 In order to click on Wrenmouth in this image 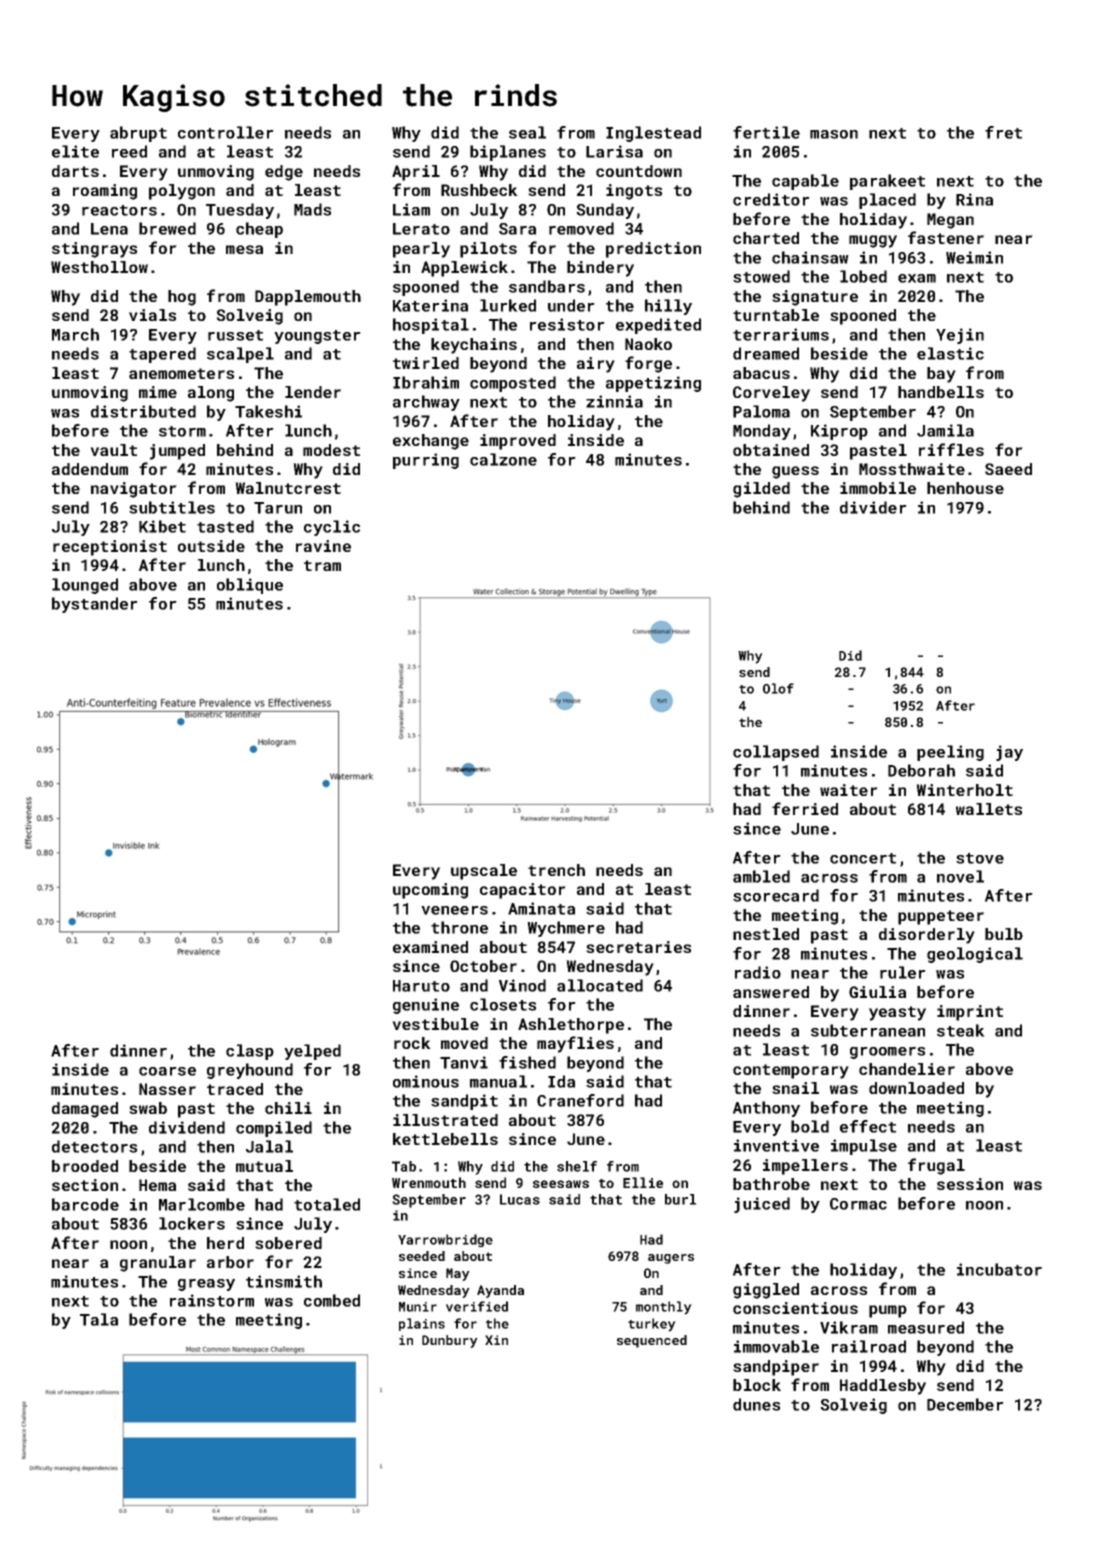, I will do `click(429, 1182)`.
